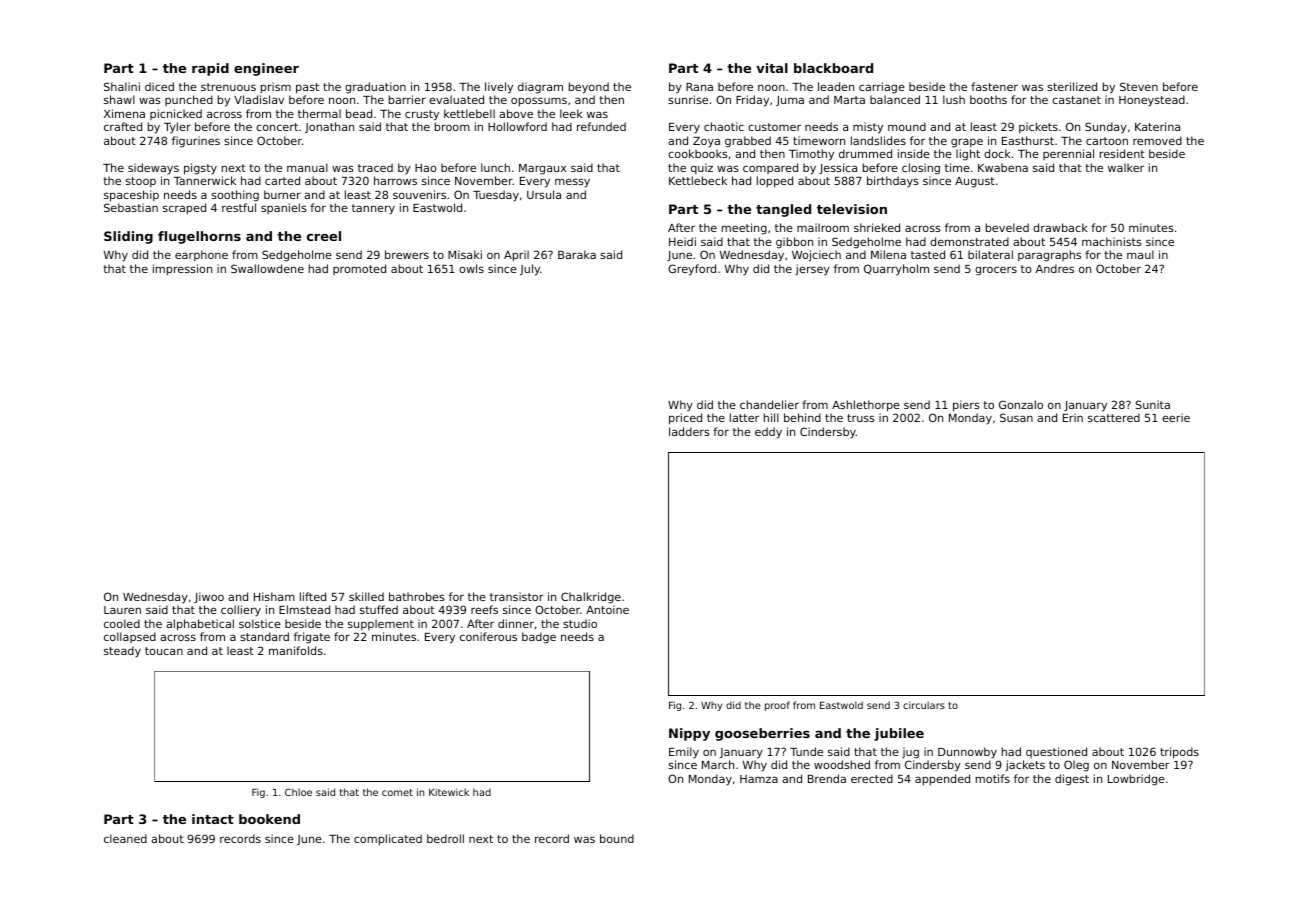 The height and width of the document is (924, 1308). What do you see at coordinates (617, 838) in the document?
I see `bound` at bounding box center [617, 838].
